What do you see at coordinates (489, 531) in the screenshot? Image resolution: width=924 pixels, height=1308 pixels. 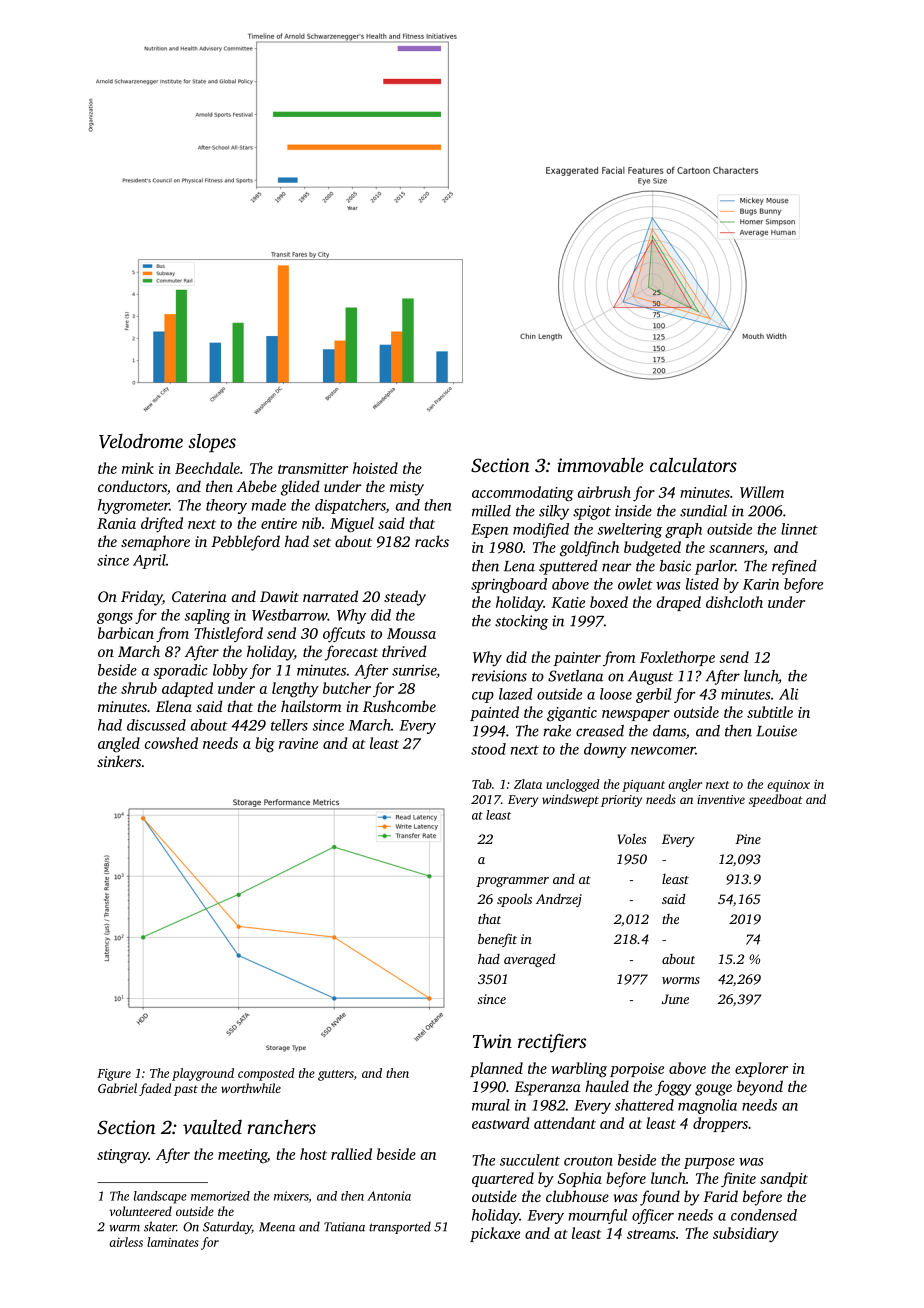 I see `Espen` at bounding box center [489, 531].
